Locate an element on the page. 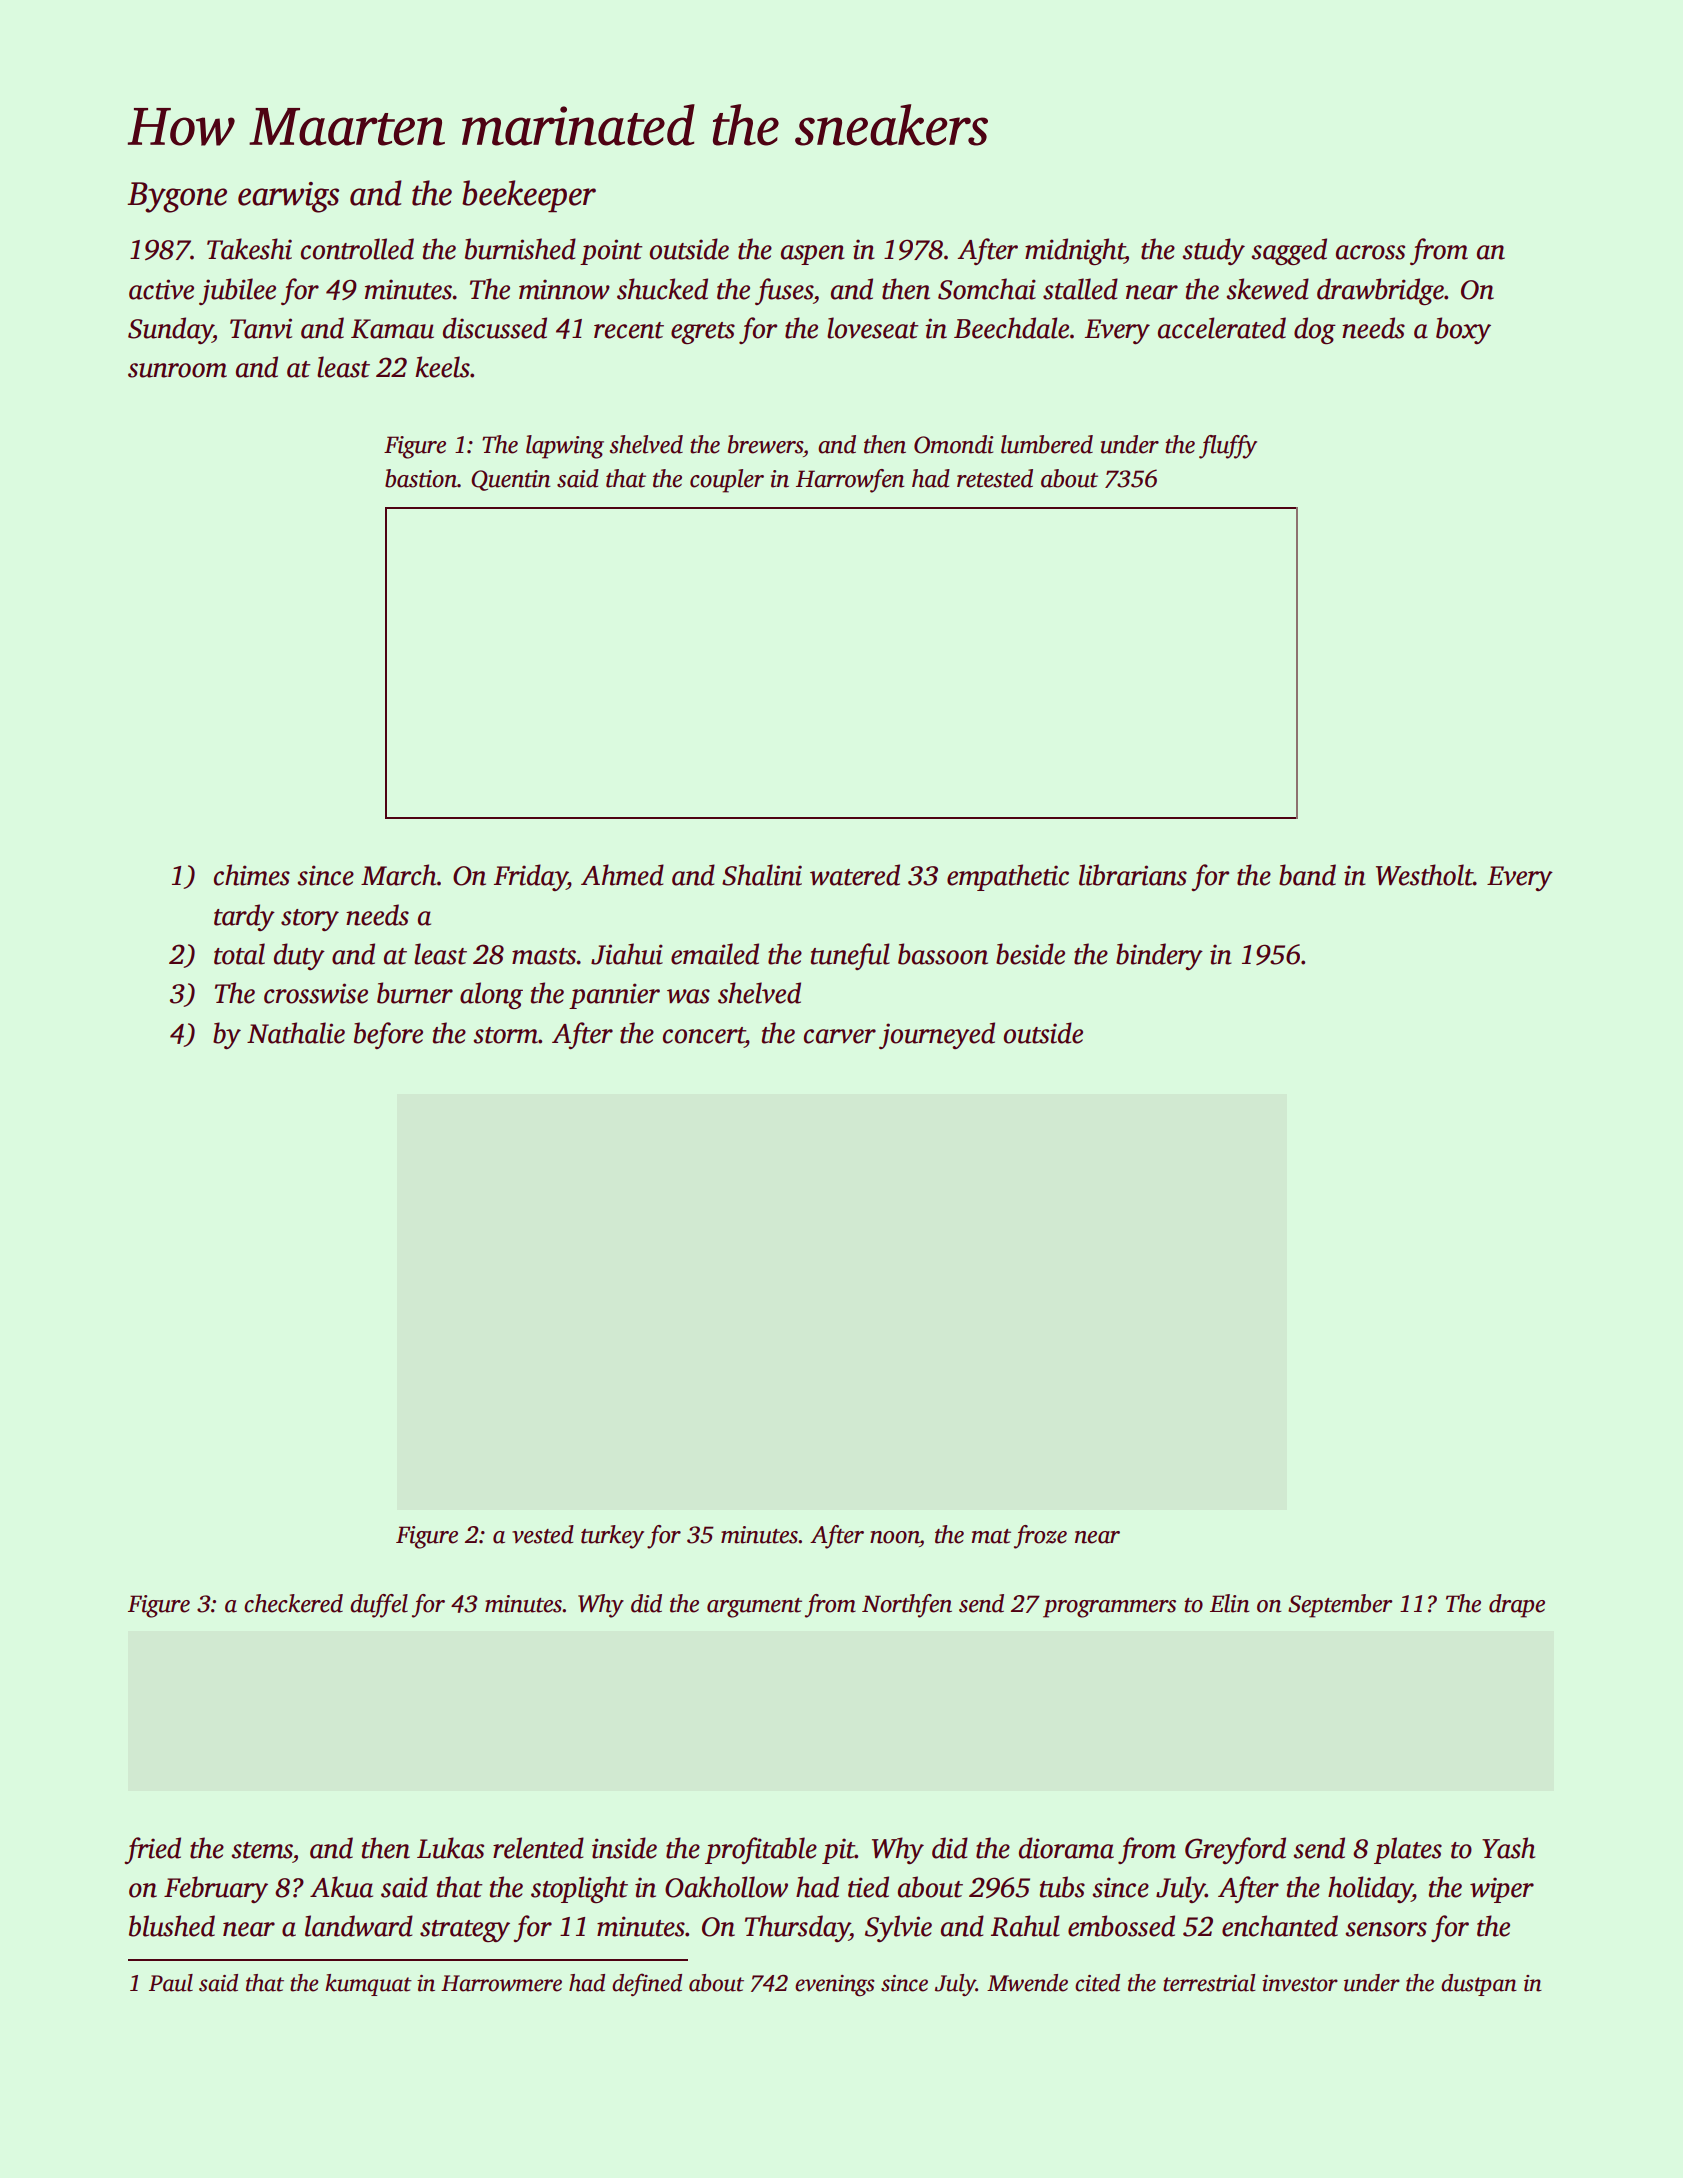  evenings is located at coordinates (835, 1986).
